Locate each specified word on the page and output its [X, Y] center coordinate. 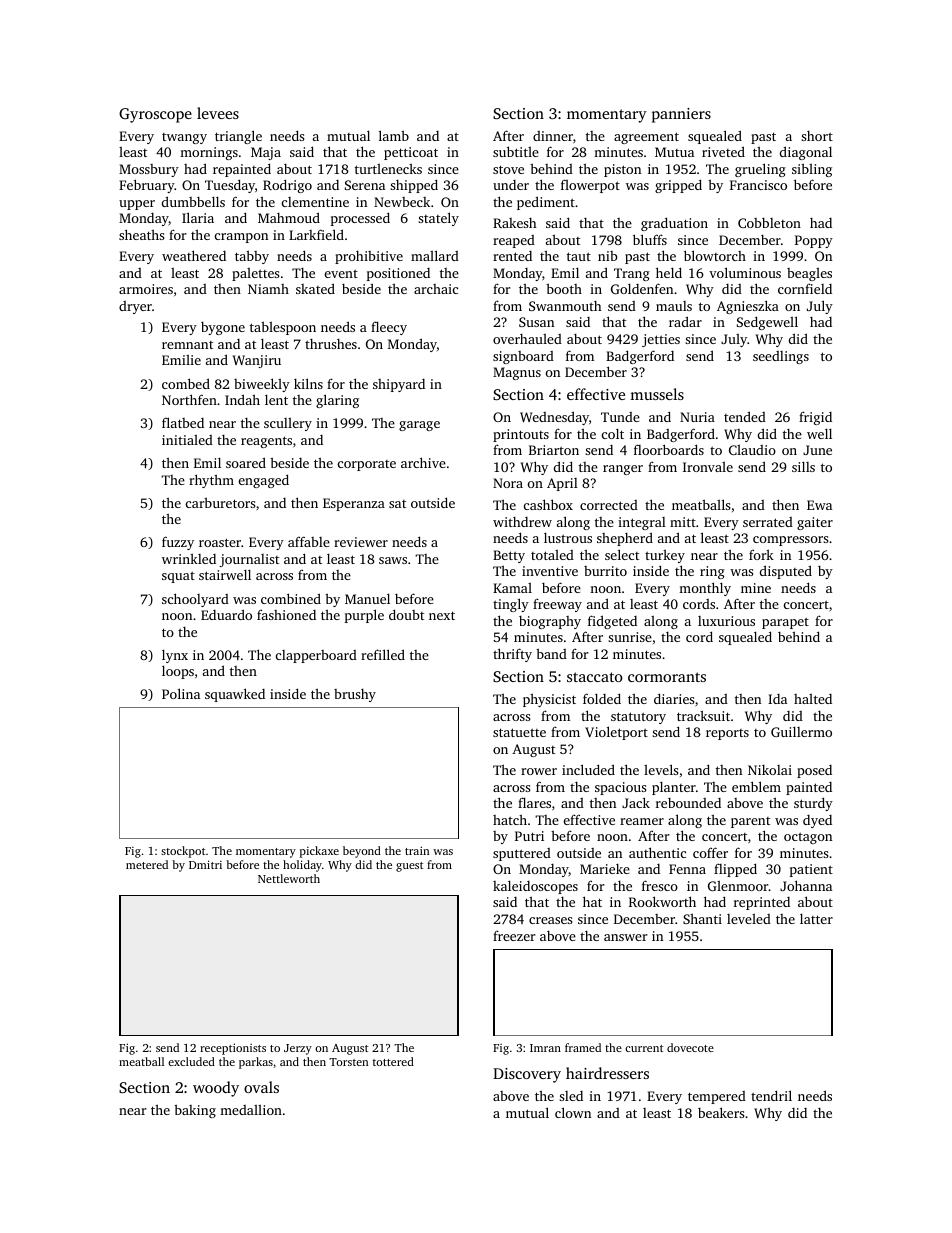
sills [803, 466]
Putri [529, 836]
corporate [367, 465]
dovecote [690, 1047]
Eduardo [226, 614]
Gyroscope [155, 115]
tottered [393, 1061]
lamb [394, 135]
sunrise [630, 637]
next [442, 615]
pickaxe [319, 852]
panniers [681, 115]
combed [186, 383]
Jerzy [298, 1049]
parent [750, 822]
